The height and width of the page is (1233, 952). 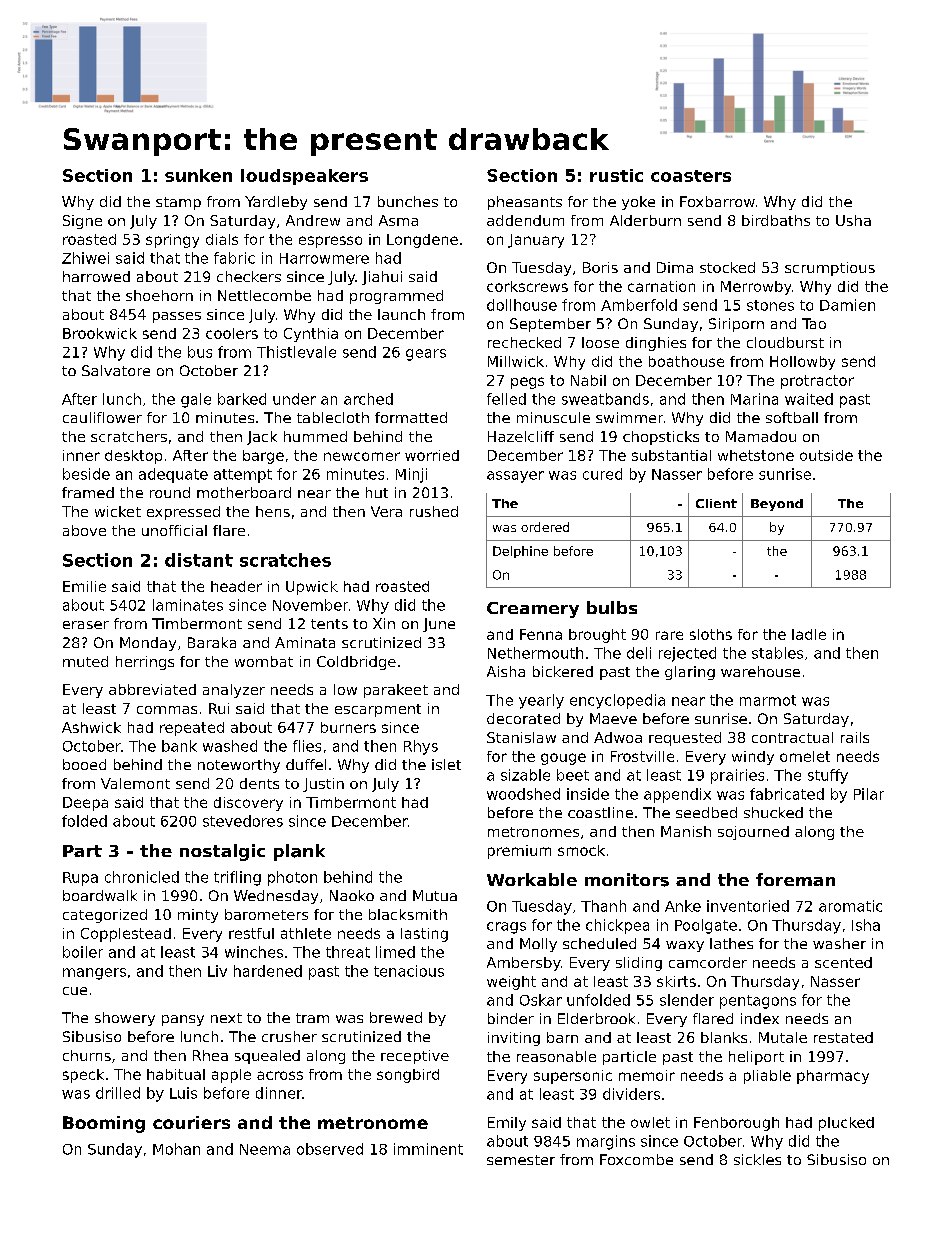 I want to click on Rhys, so click(x=421, y=747).
